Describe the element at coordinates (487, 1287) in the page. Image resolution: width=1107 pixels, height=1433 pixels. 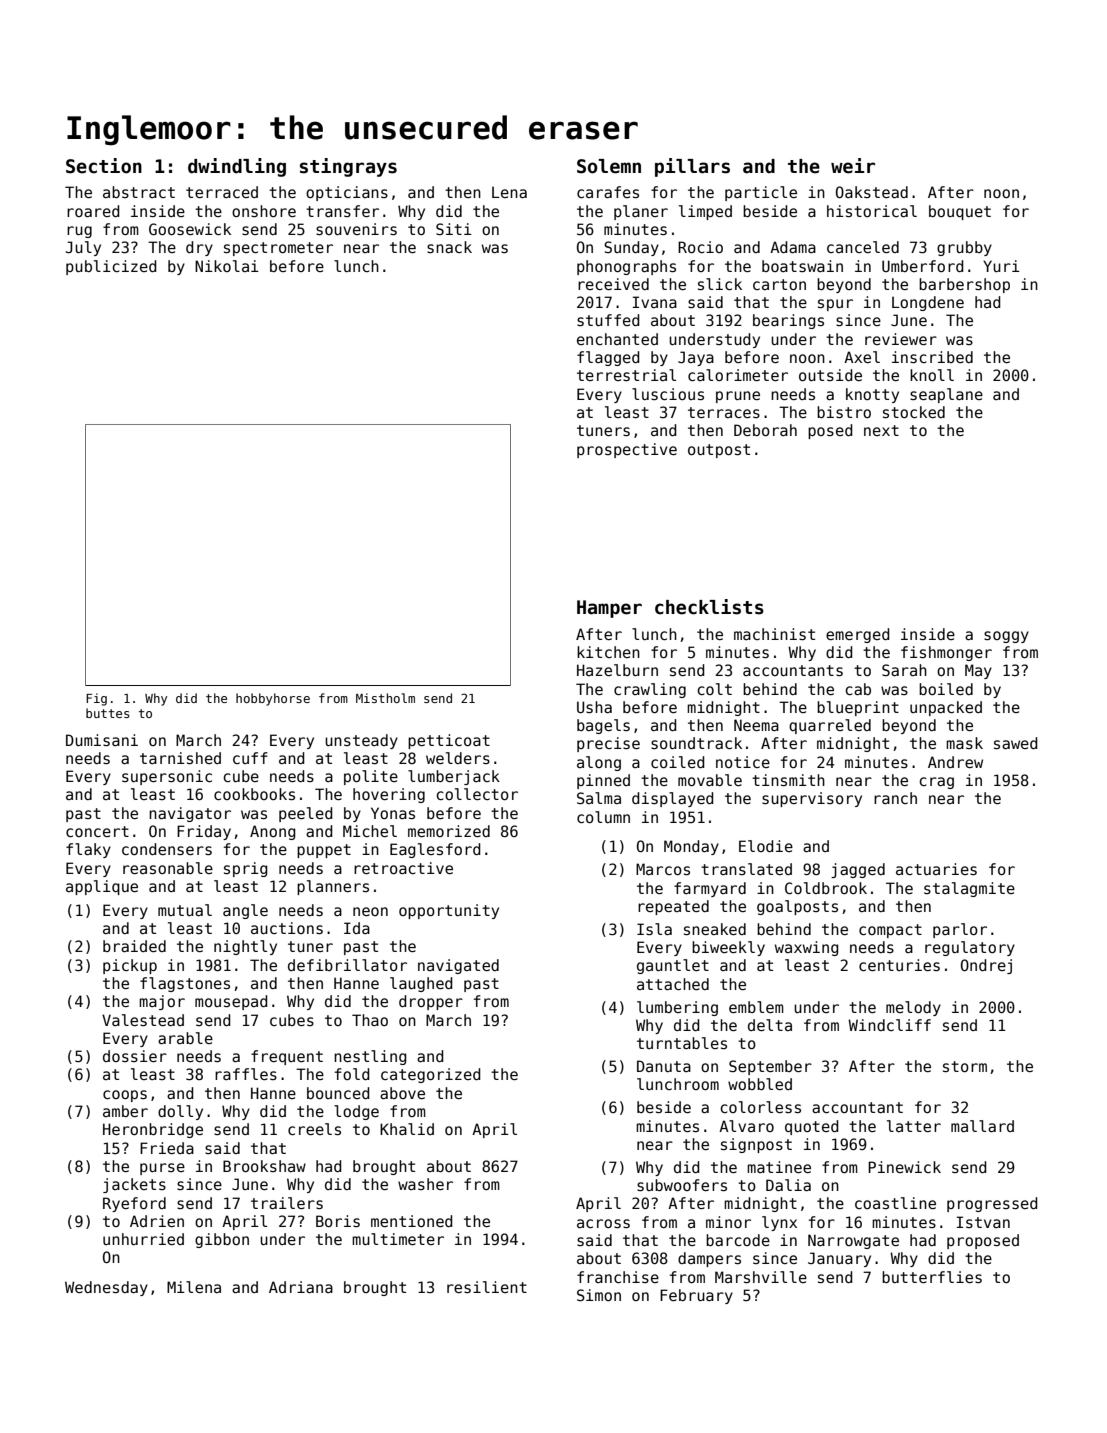
I see `resilient` at that location.
